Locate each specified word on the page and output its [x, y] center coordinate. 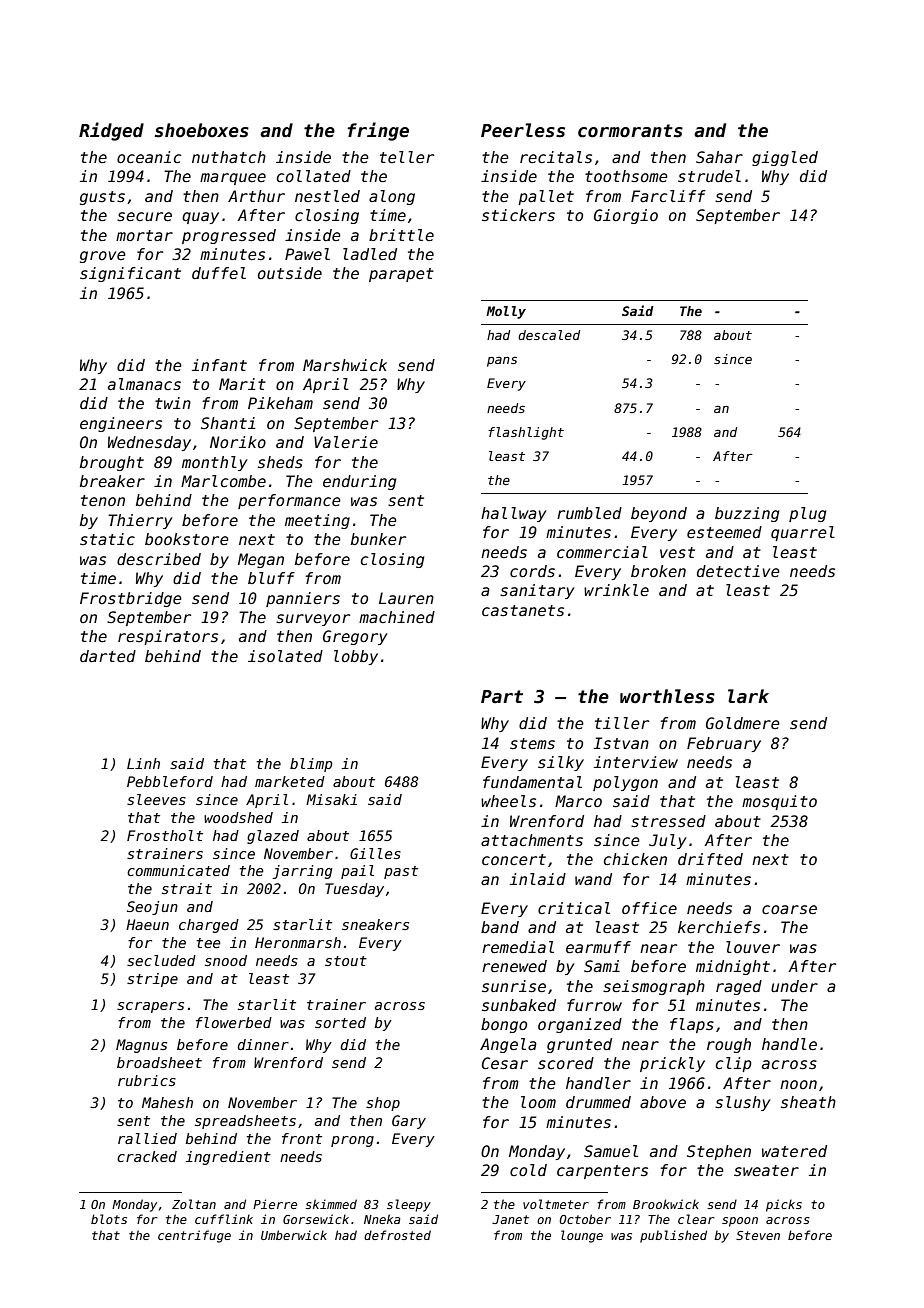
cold [528, 1170]
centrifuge [194, 1236]
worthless [667, 696]
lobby [356, 657]
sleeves [156, 799]
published [673, 1236]
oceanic [149, 157]
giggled [785, 158]
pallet [546, 197]
